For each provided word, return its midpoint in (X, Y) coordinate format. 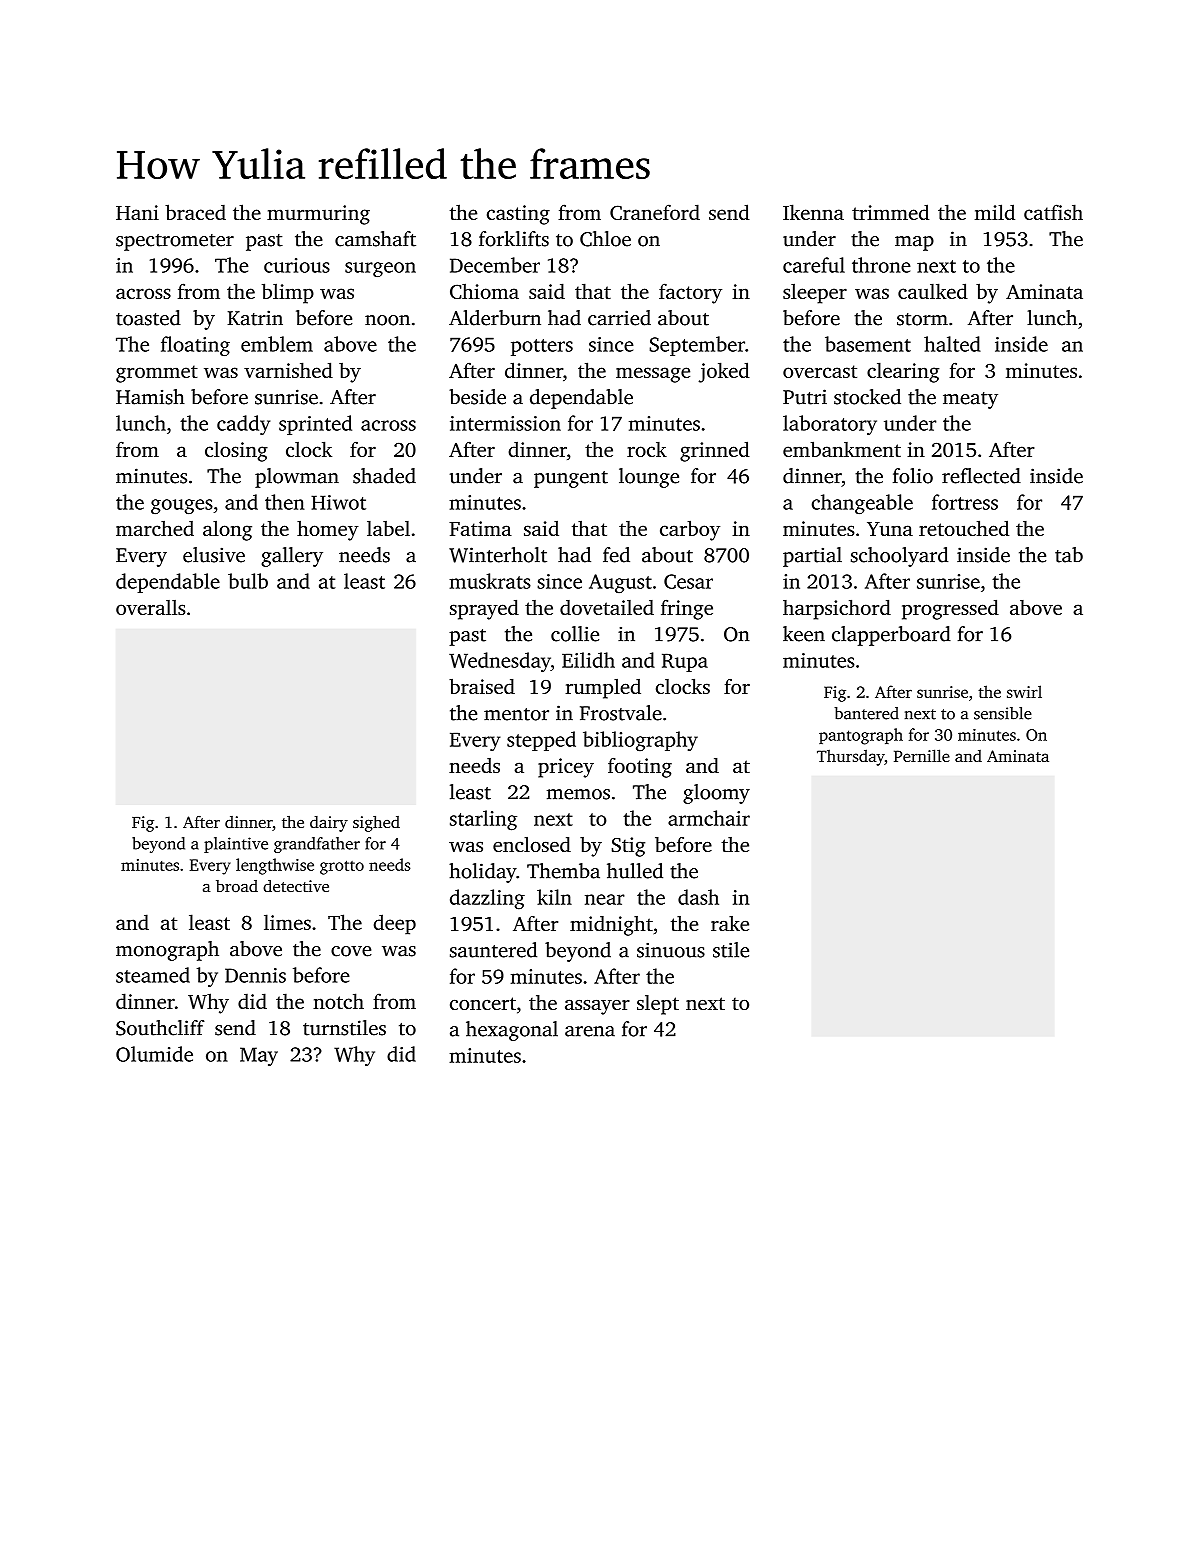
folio (913, 476)
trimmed (890, 212)
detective (296, 886)
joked (724, 372)
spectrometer (175, 242)
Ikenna (813, 212)
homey (328, 530)
